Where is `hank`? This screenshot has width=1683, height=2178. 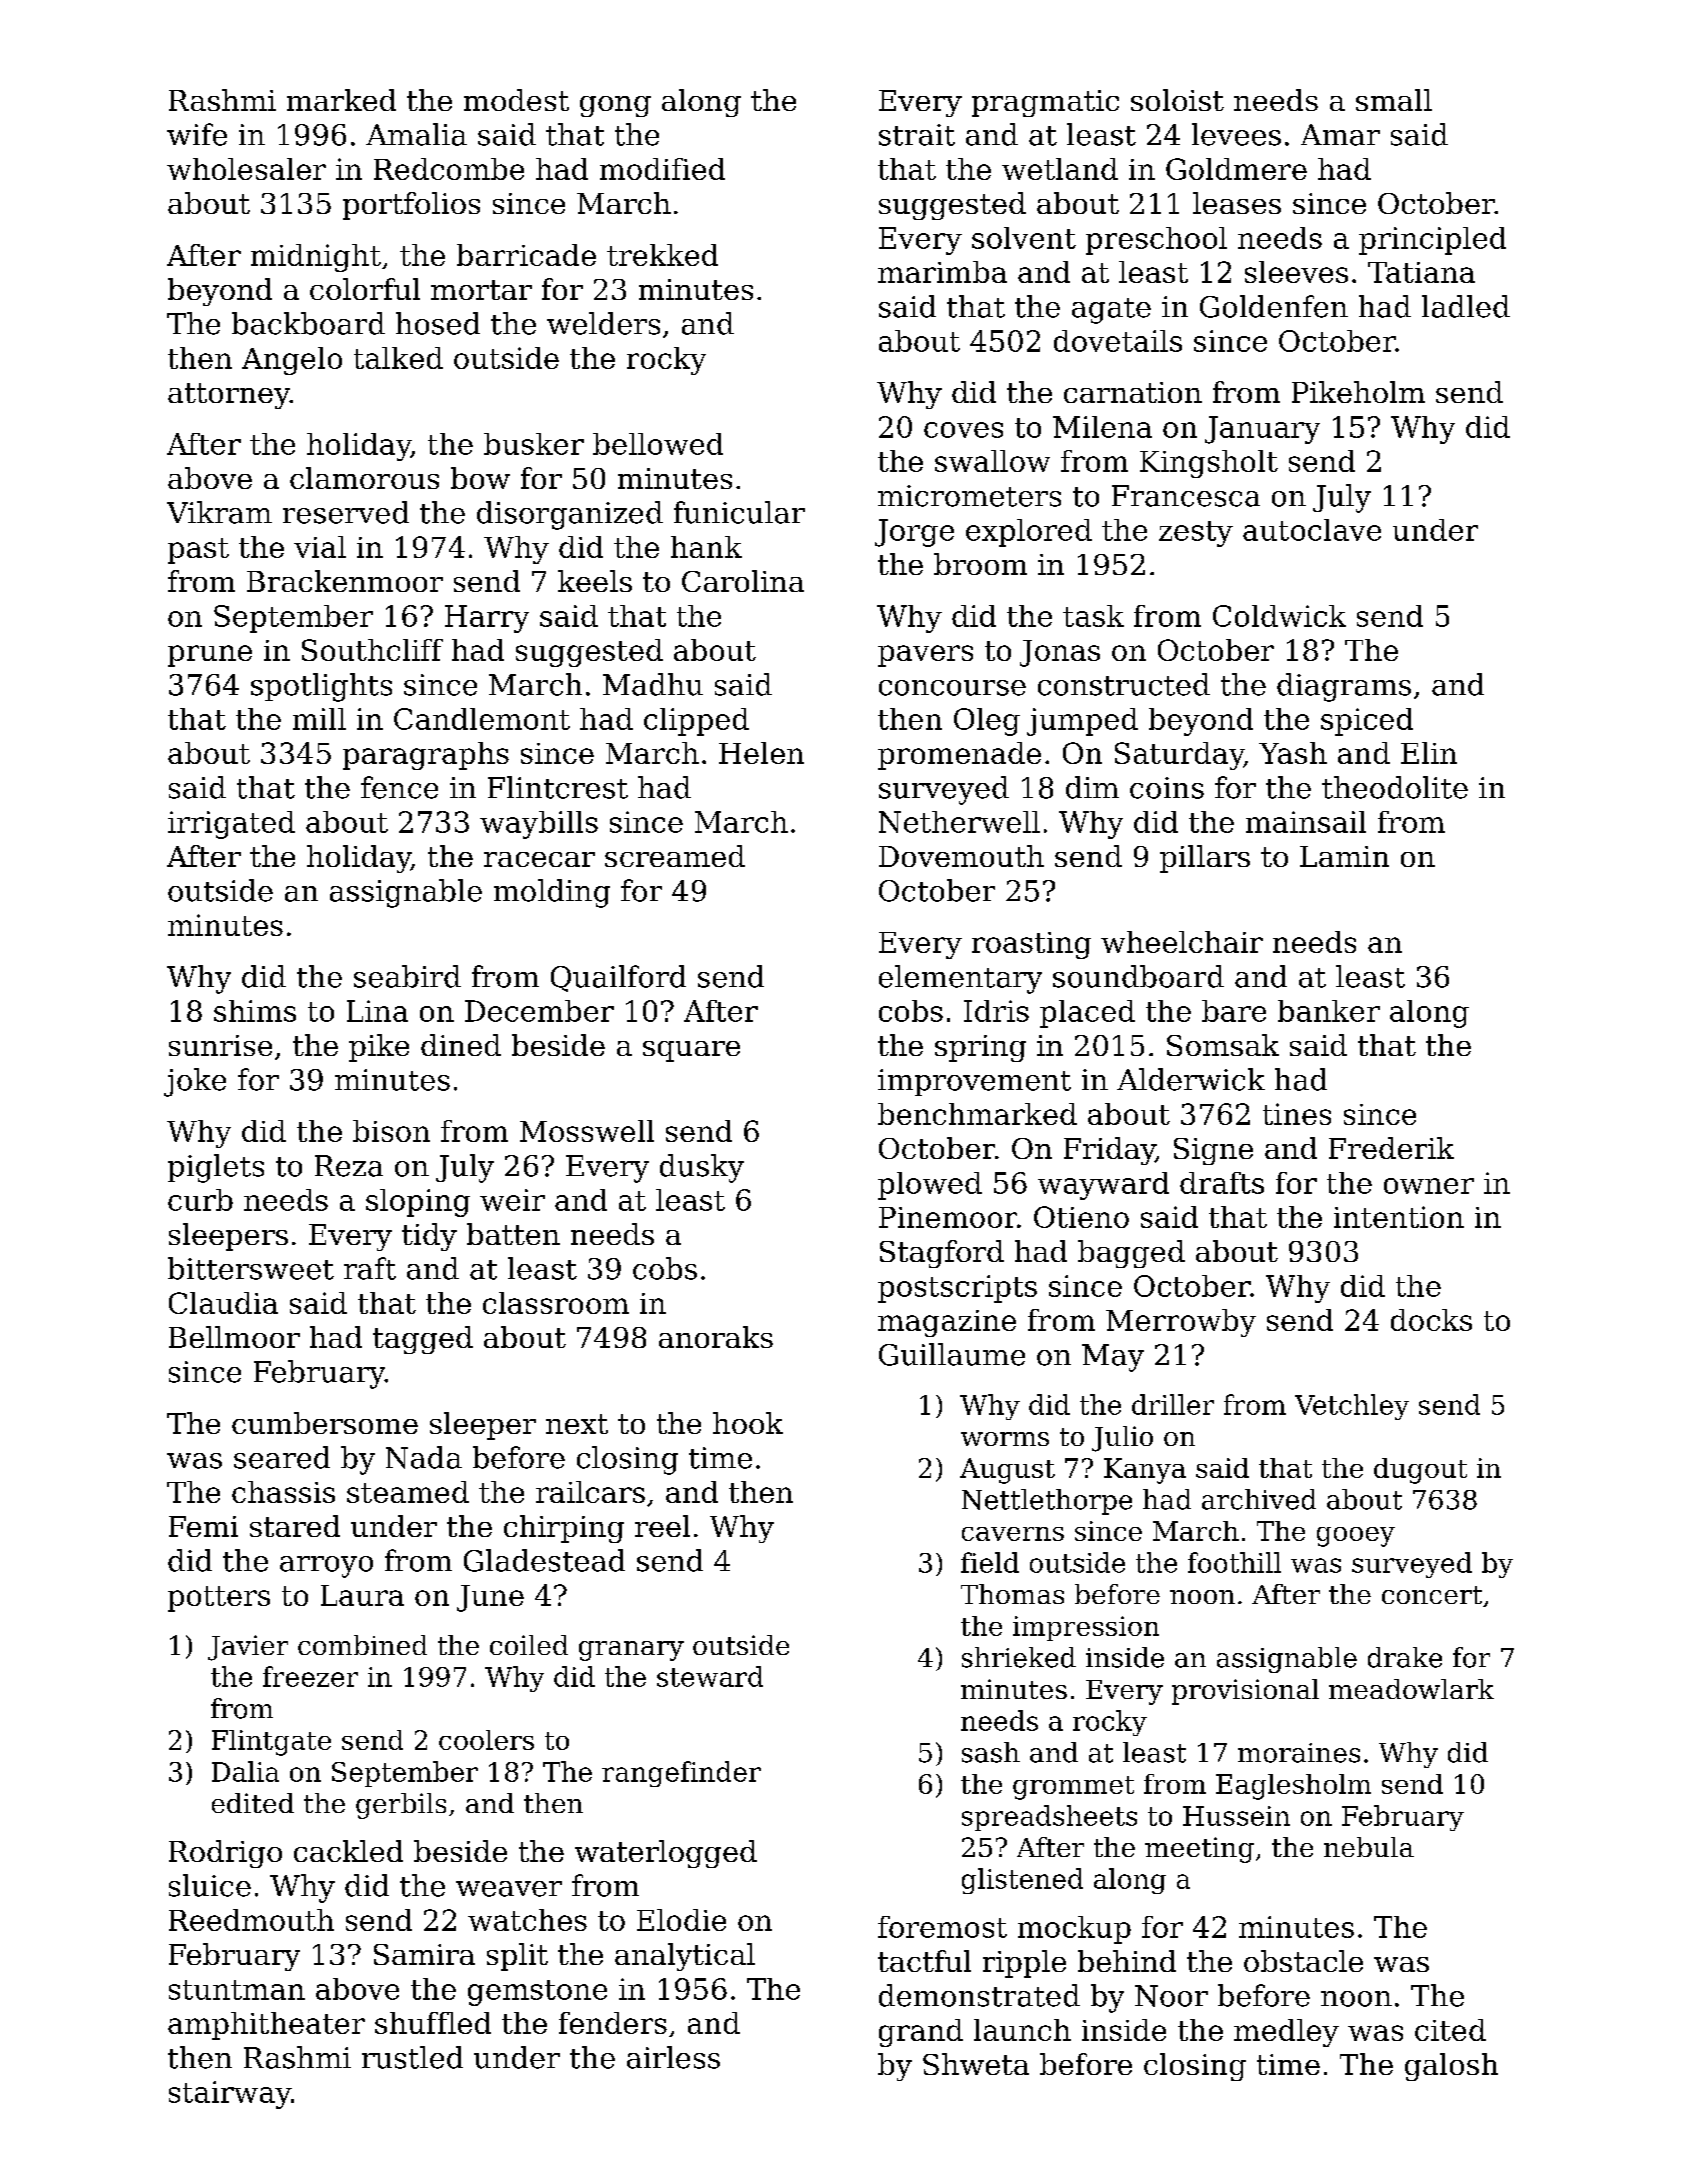 hank is located at coordinates (706, 547).
